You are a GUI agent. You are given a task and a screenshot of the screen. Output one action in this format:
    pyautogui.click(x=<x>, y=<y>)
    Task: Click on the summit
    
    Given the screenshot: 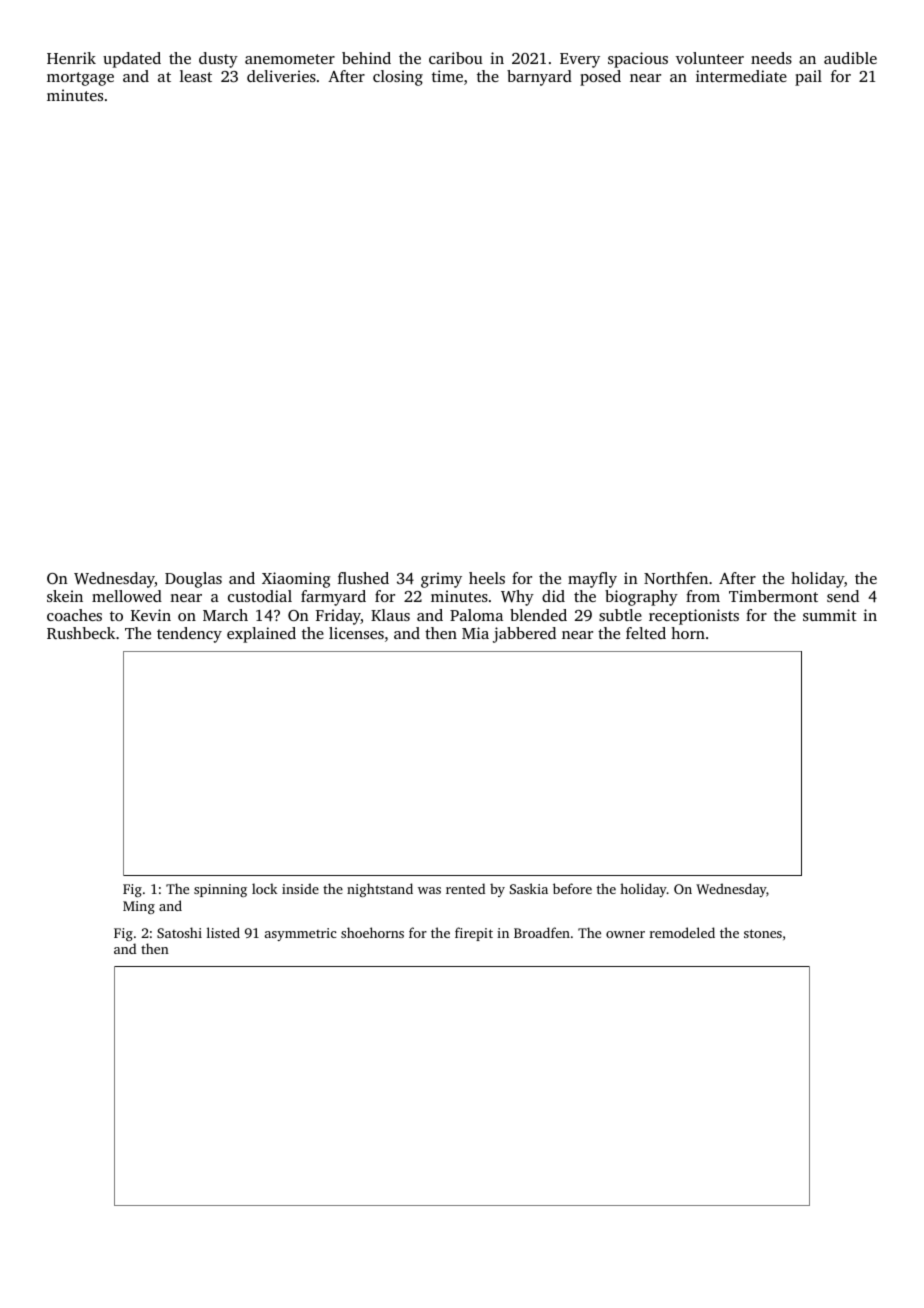 What is the action you would take?
    pyautogui.click(x=830, y=615)
